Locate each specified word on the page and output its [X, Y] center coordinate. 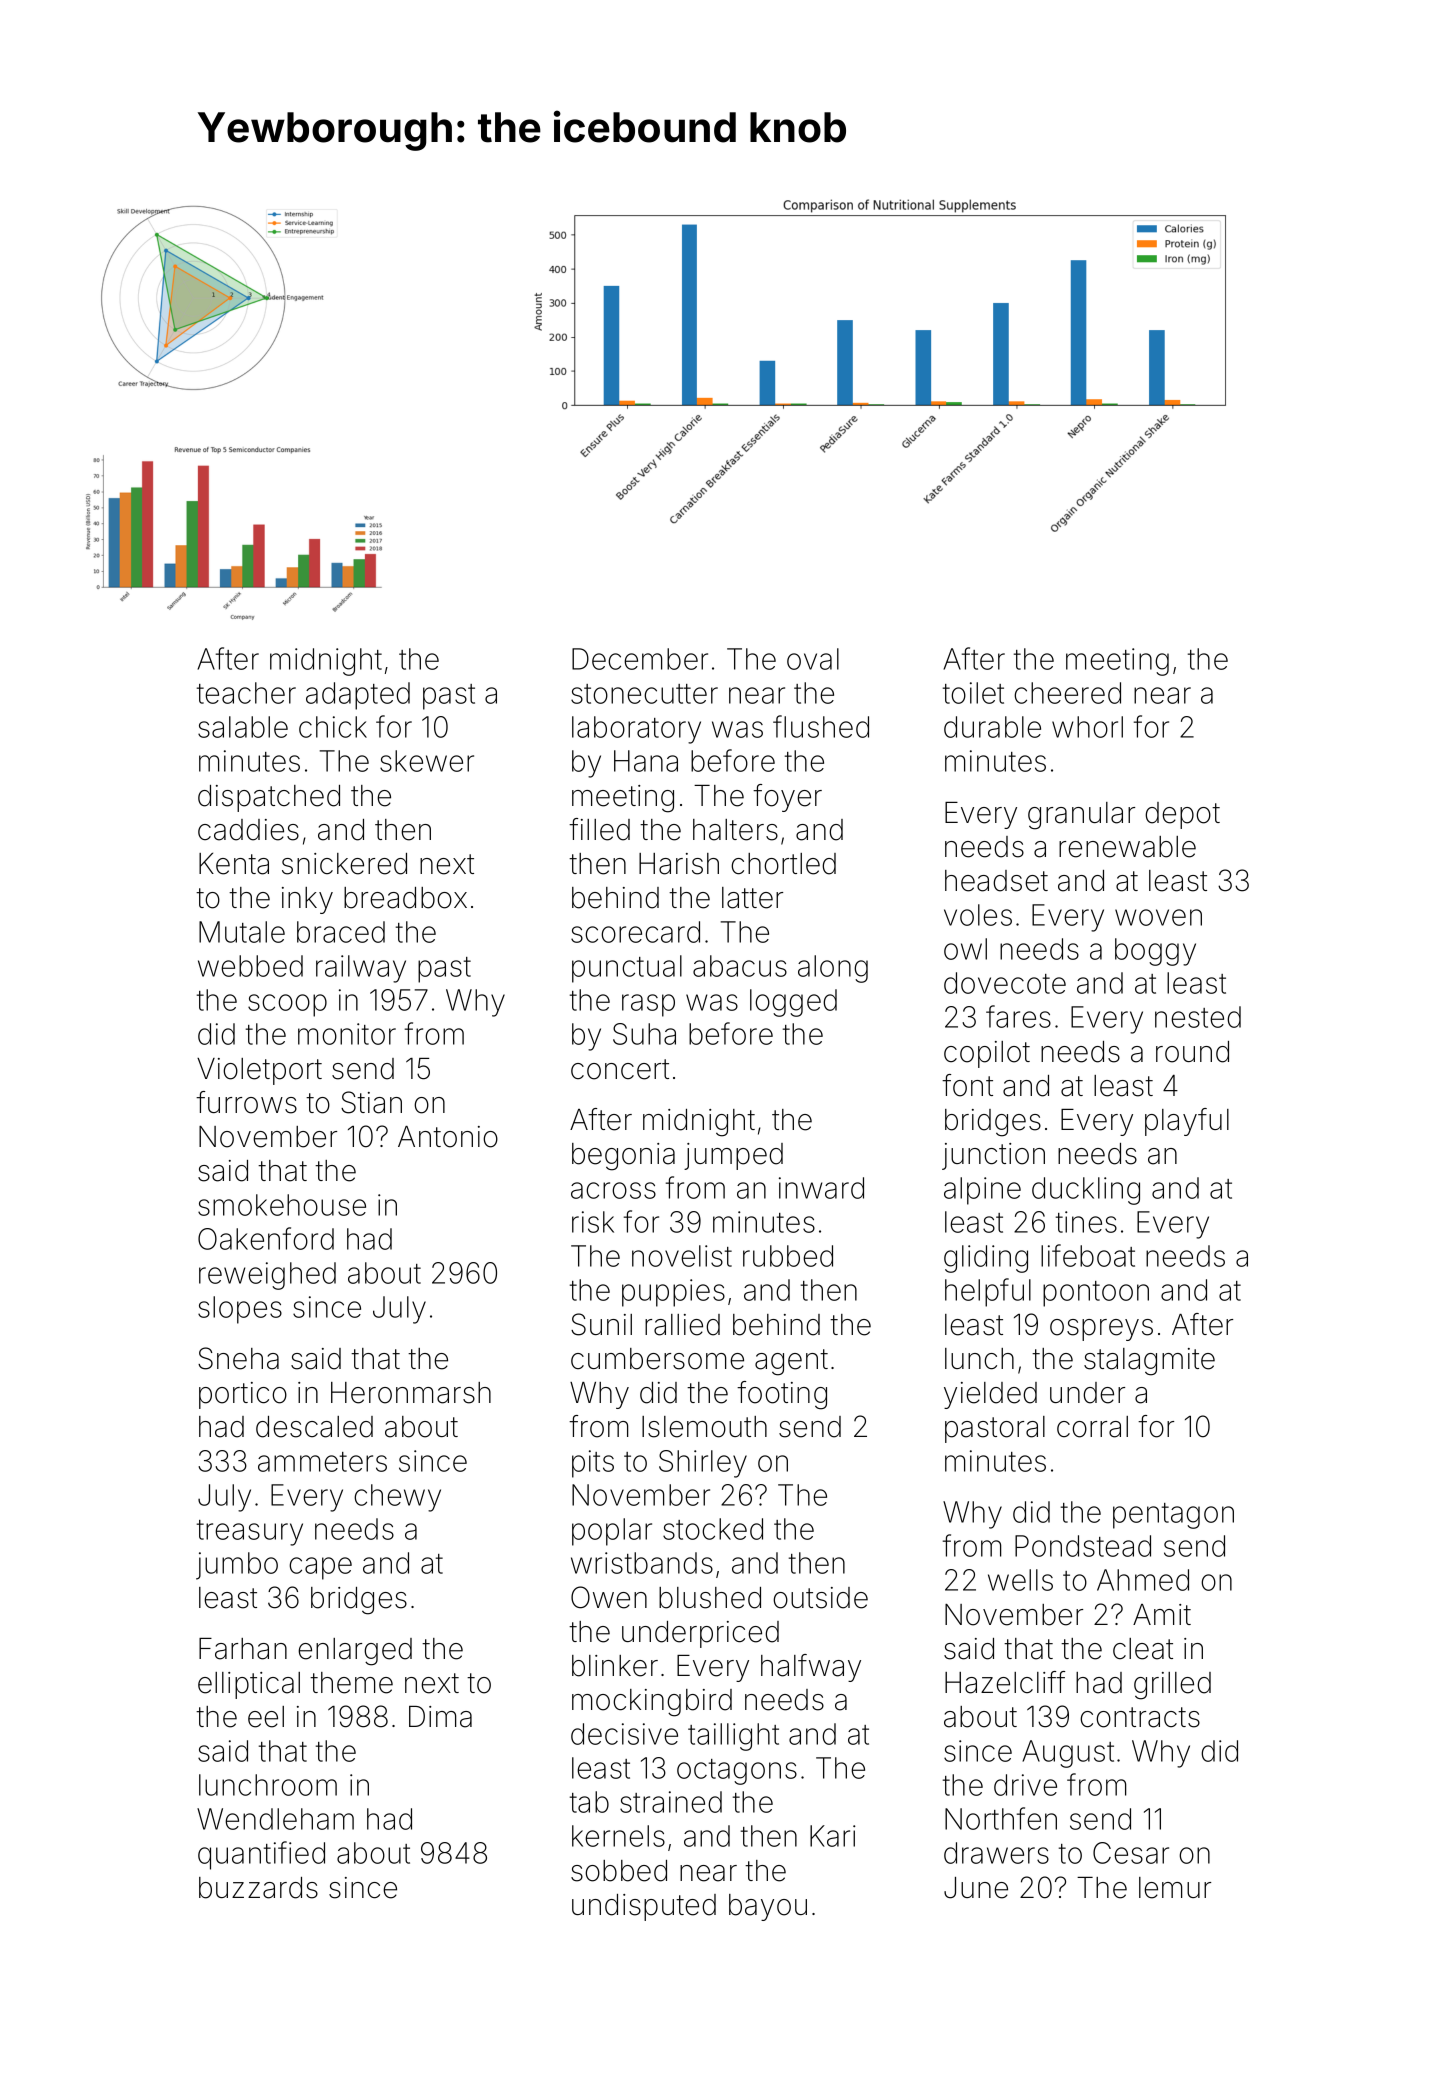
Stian [371, 1102]
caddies [248, 830]
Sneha [238, 1358]
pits [593, 1464]
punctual [627, 969]
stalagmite [1149, 1362]
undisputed [644, 1907]
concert [620, 1069]
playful [1187, 1122]
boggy [1155, 952]
